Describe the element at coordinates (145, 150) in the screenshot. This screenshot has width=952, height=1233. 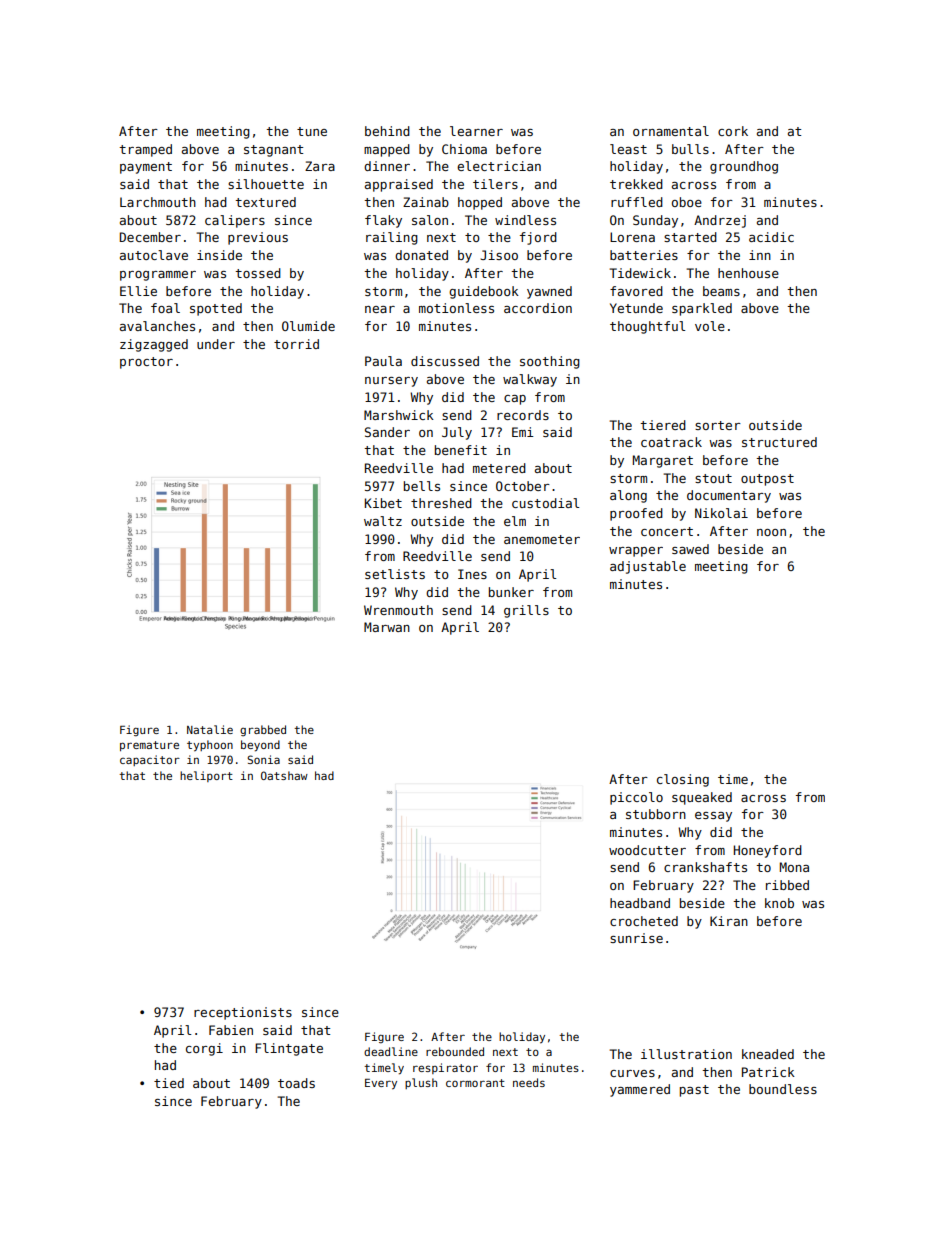
I see `tramped` at that location.
